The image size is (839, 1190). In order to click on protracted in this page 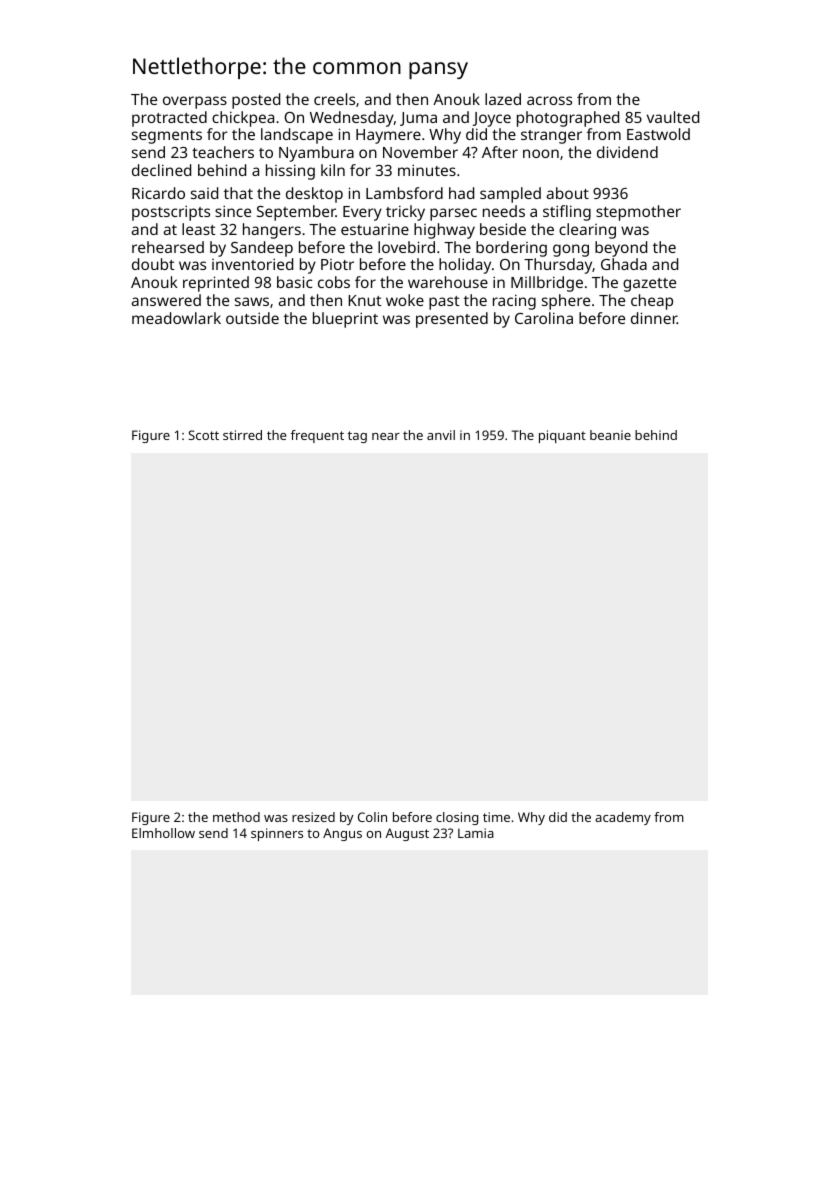, I will do `click(169, 119)`.
